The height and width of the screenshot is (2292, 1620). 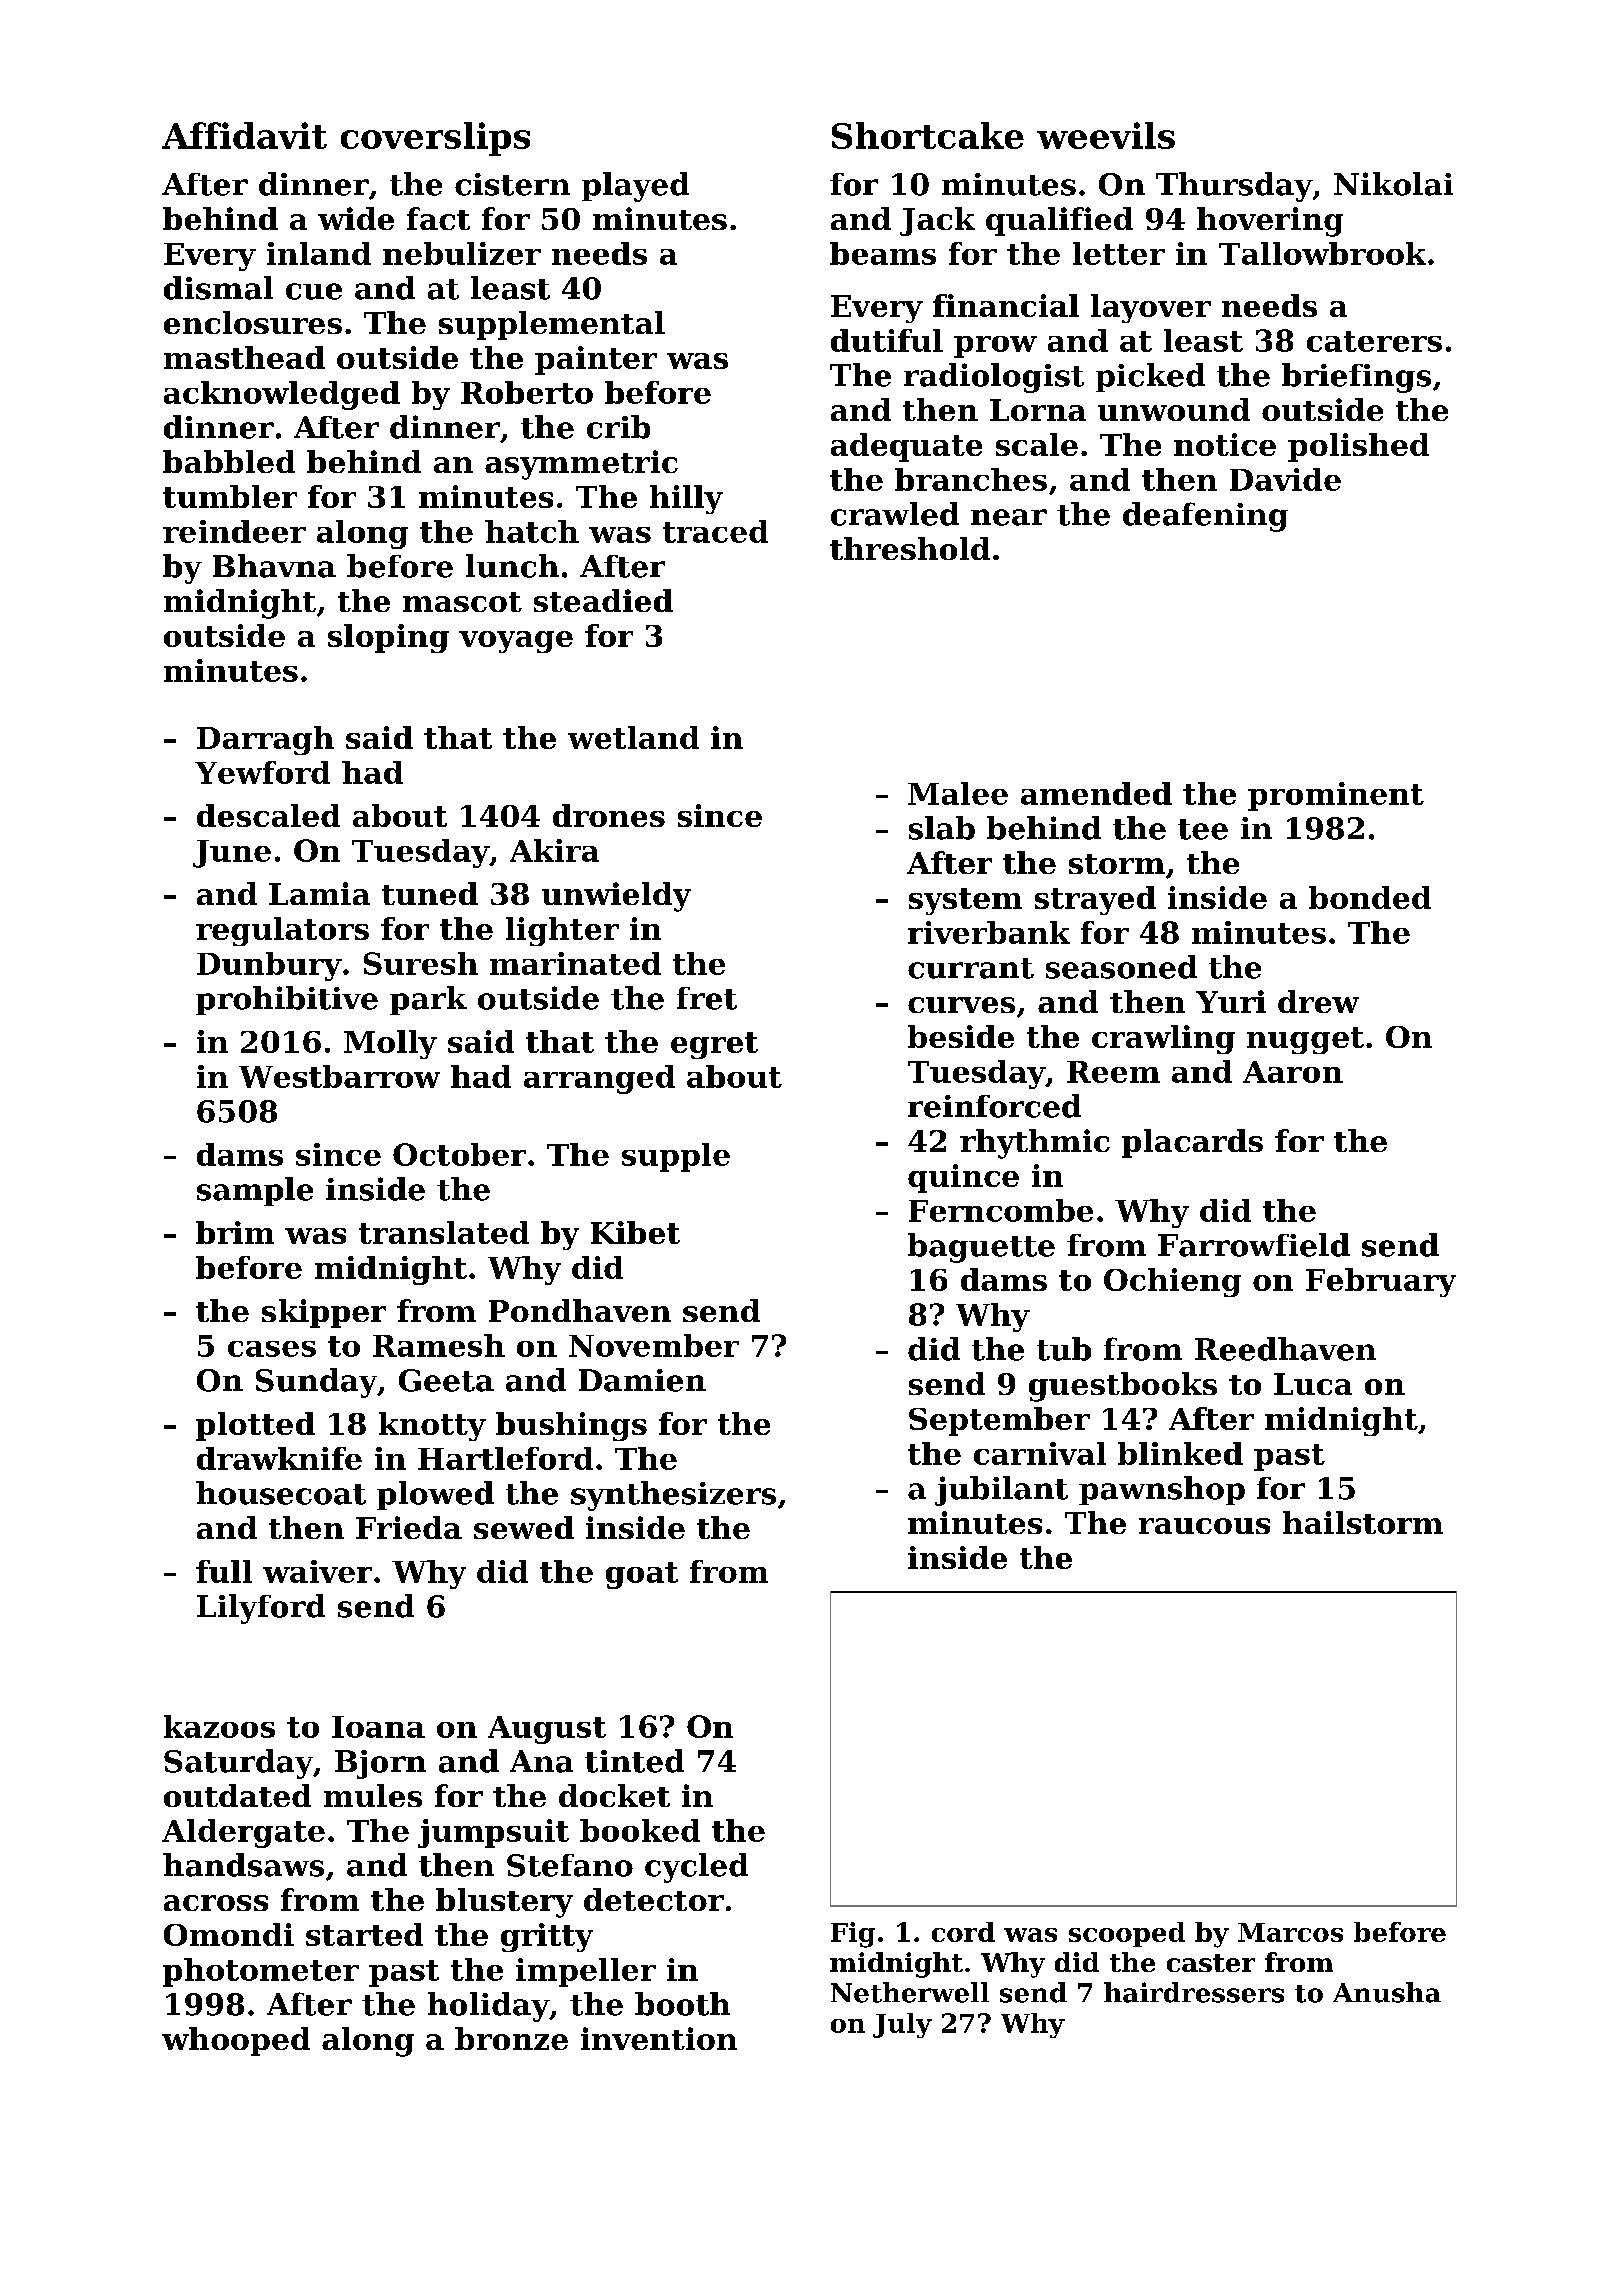 I want to click on Nikolai, so click(x=1393, y=184).
